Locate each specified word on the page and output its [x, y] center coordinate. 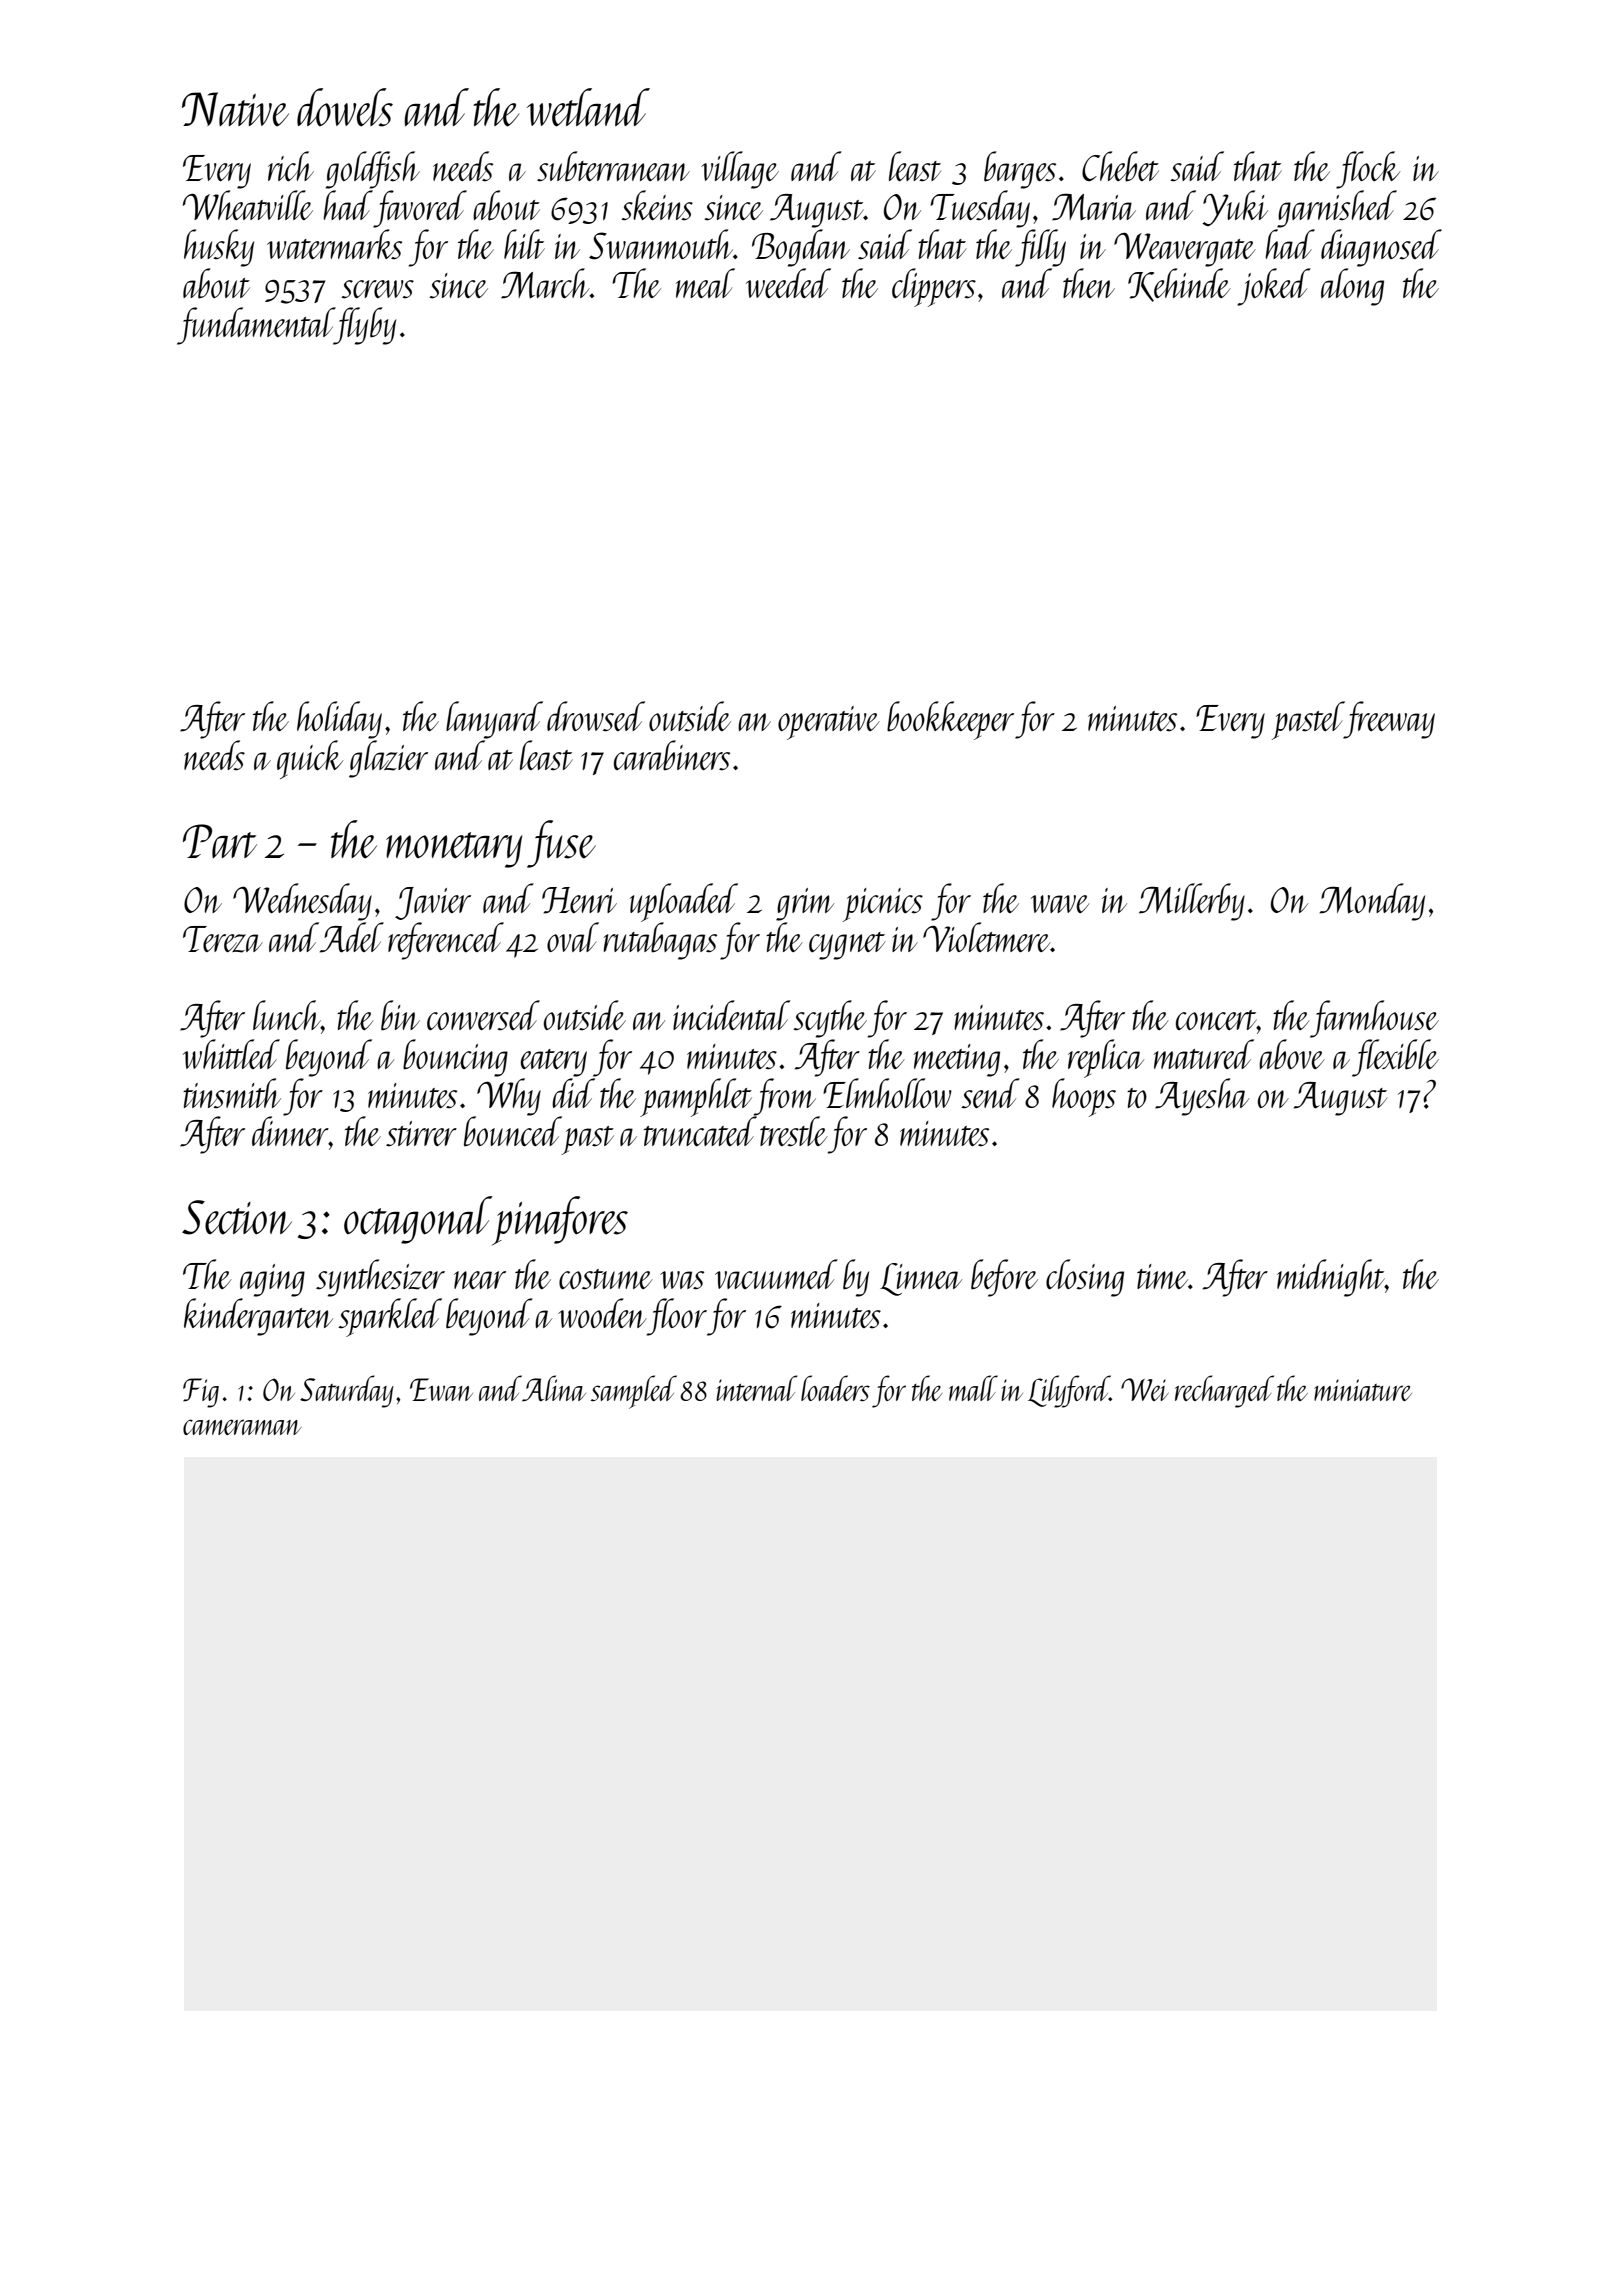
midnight [1331, 1278]
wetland [588, 107]
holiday [339, 720]
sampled [634, 1392]
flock [1368, 170]
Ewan [441, 1389]
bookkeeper [950, 720]
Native [235, 109]
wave [1060, 904]
